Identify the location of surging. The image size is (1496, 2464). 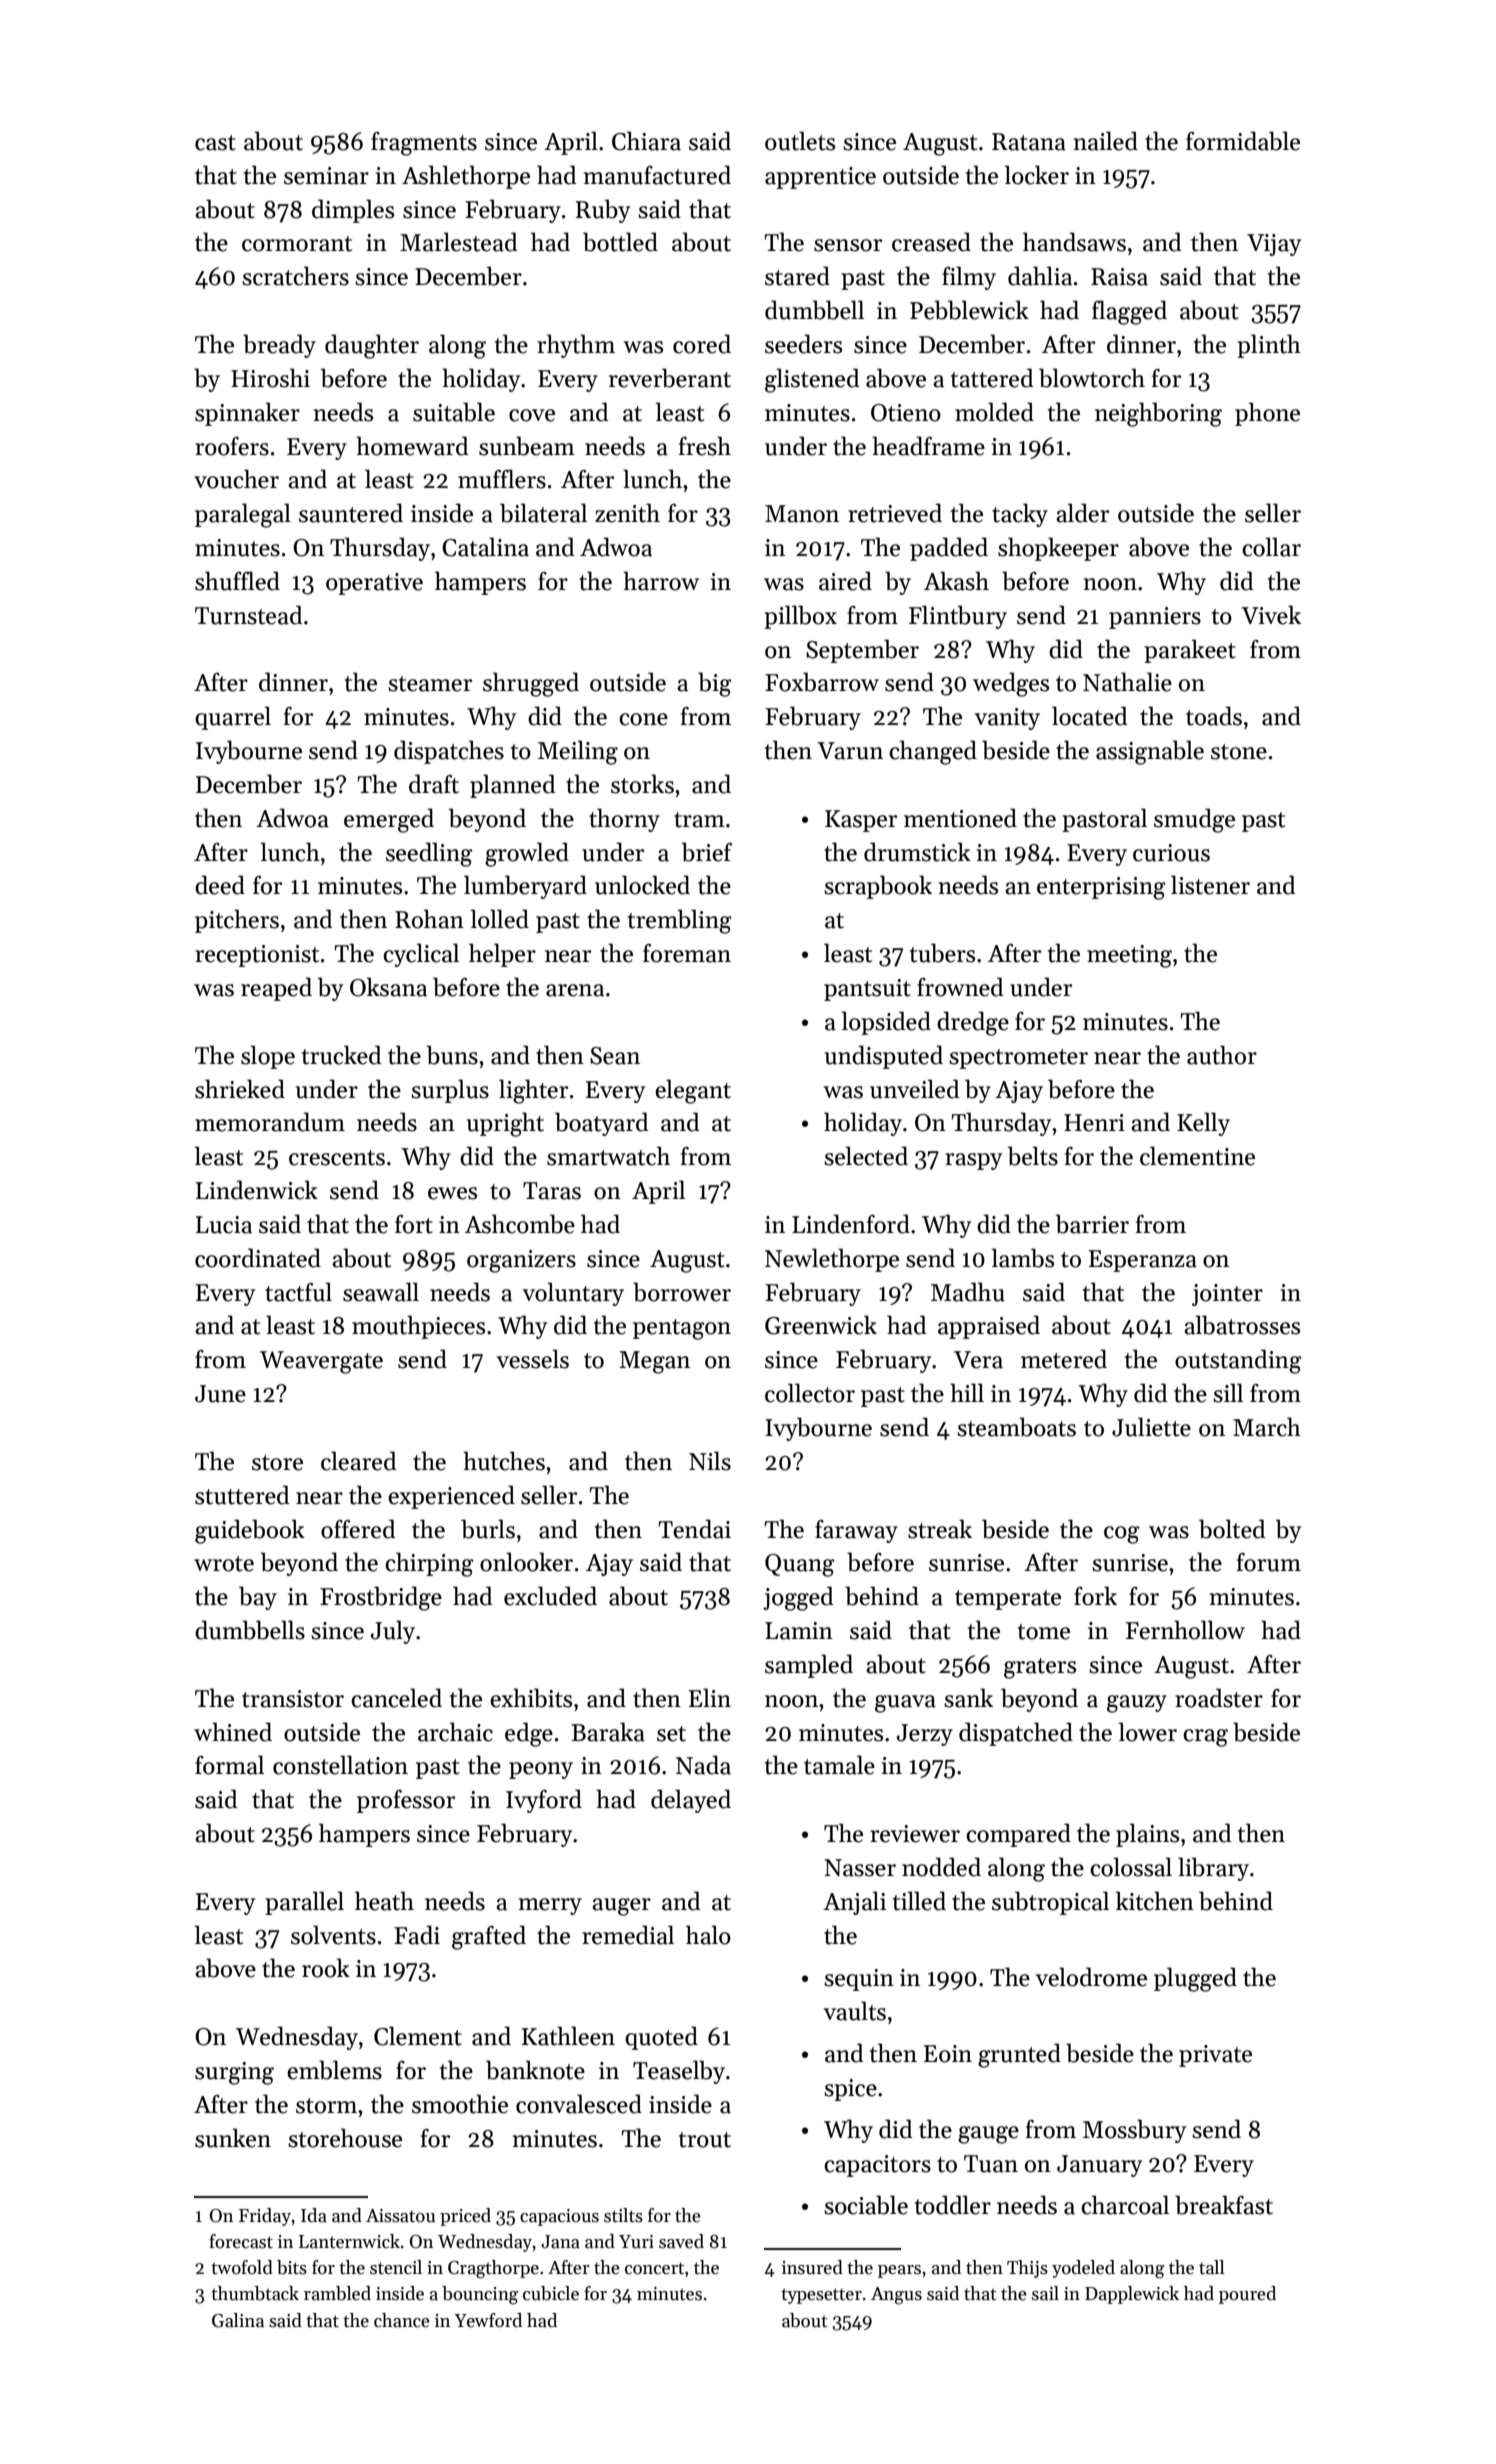
(234, 2073).
